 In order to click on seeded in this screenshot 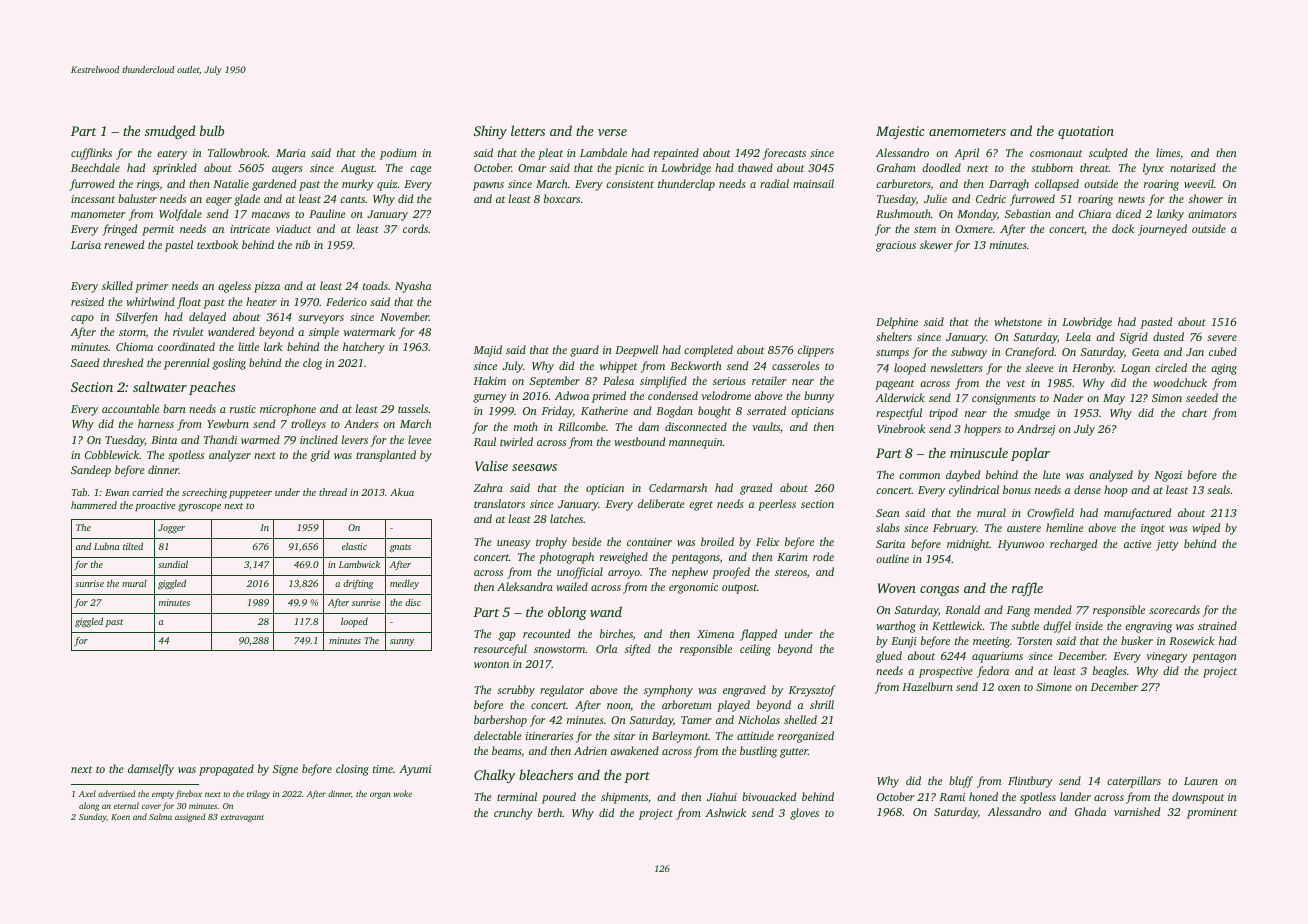, I will do `click(1202, 397)`.
